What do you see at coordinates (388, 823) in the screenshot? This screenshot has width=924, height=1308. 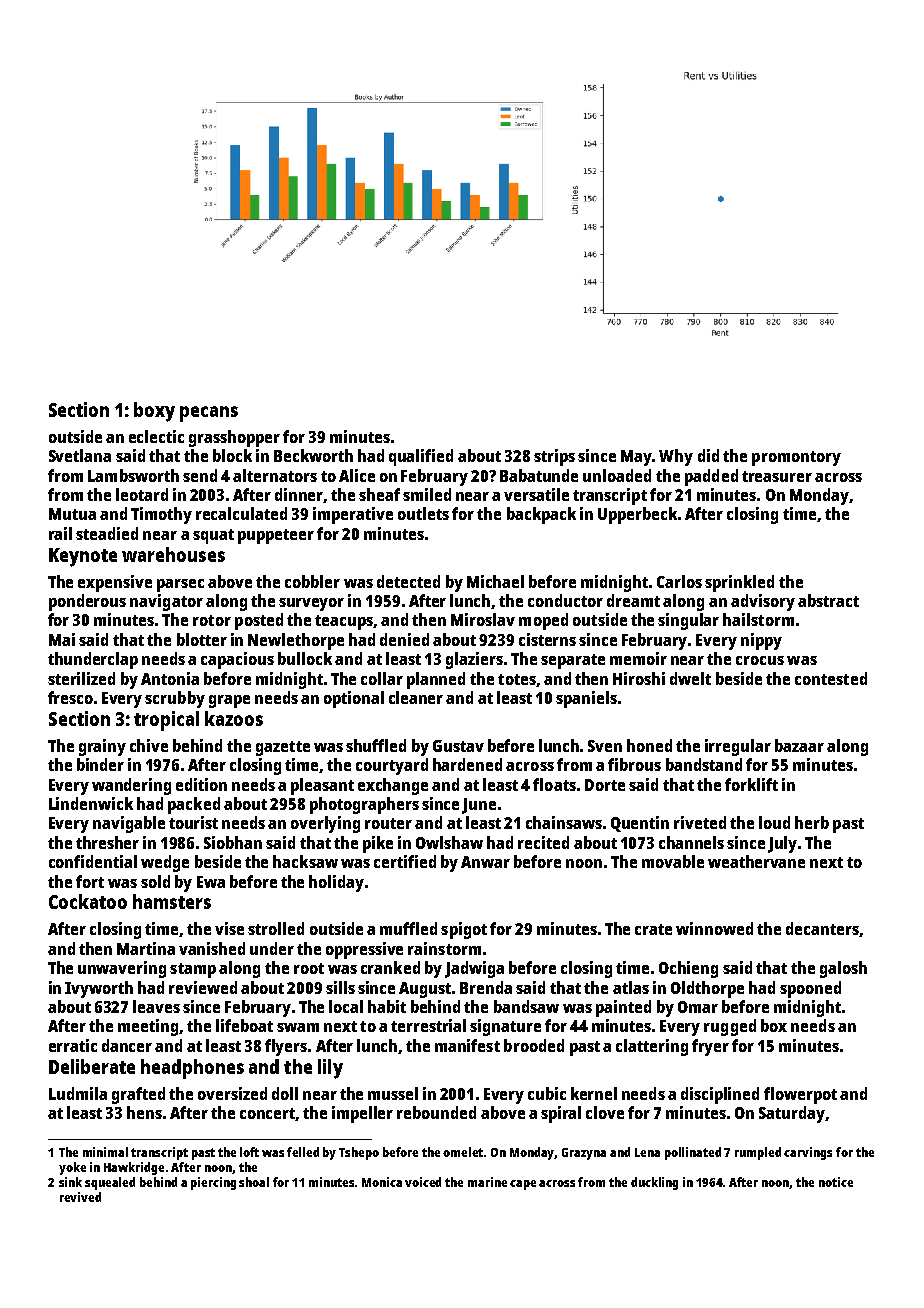 I see `router` at bounding box center [388, 823].
